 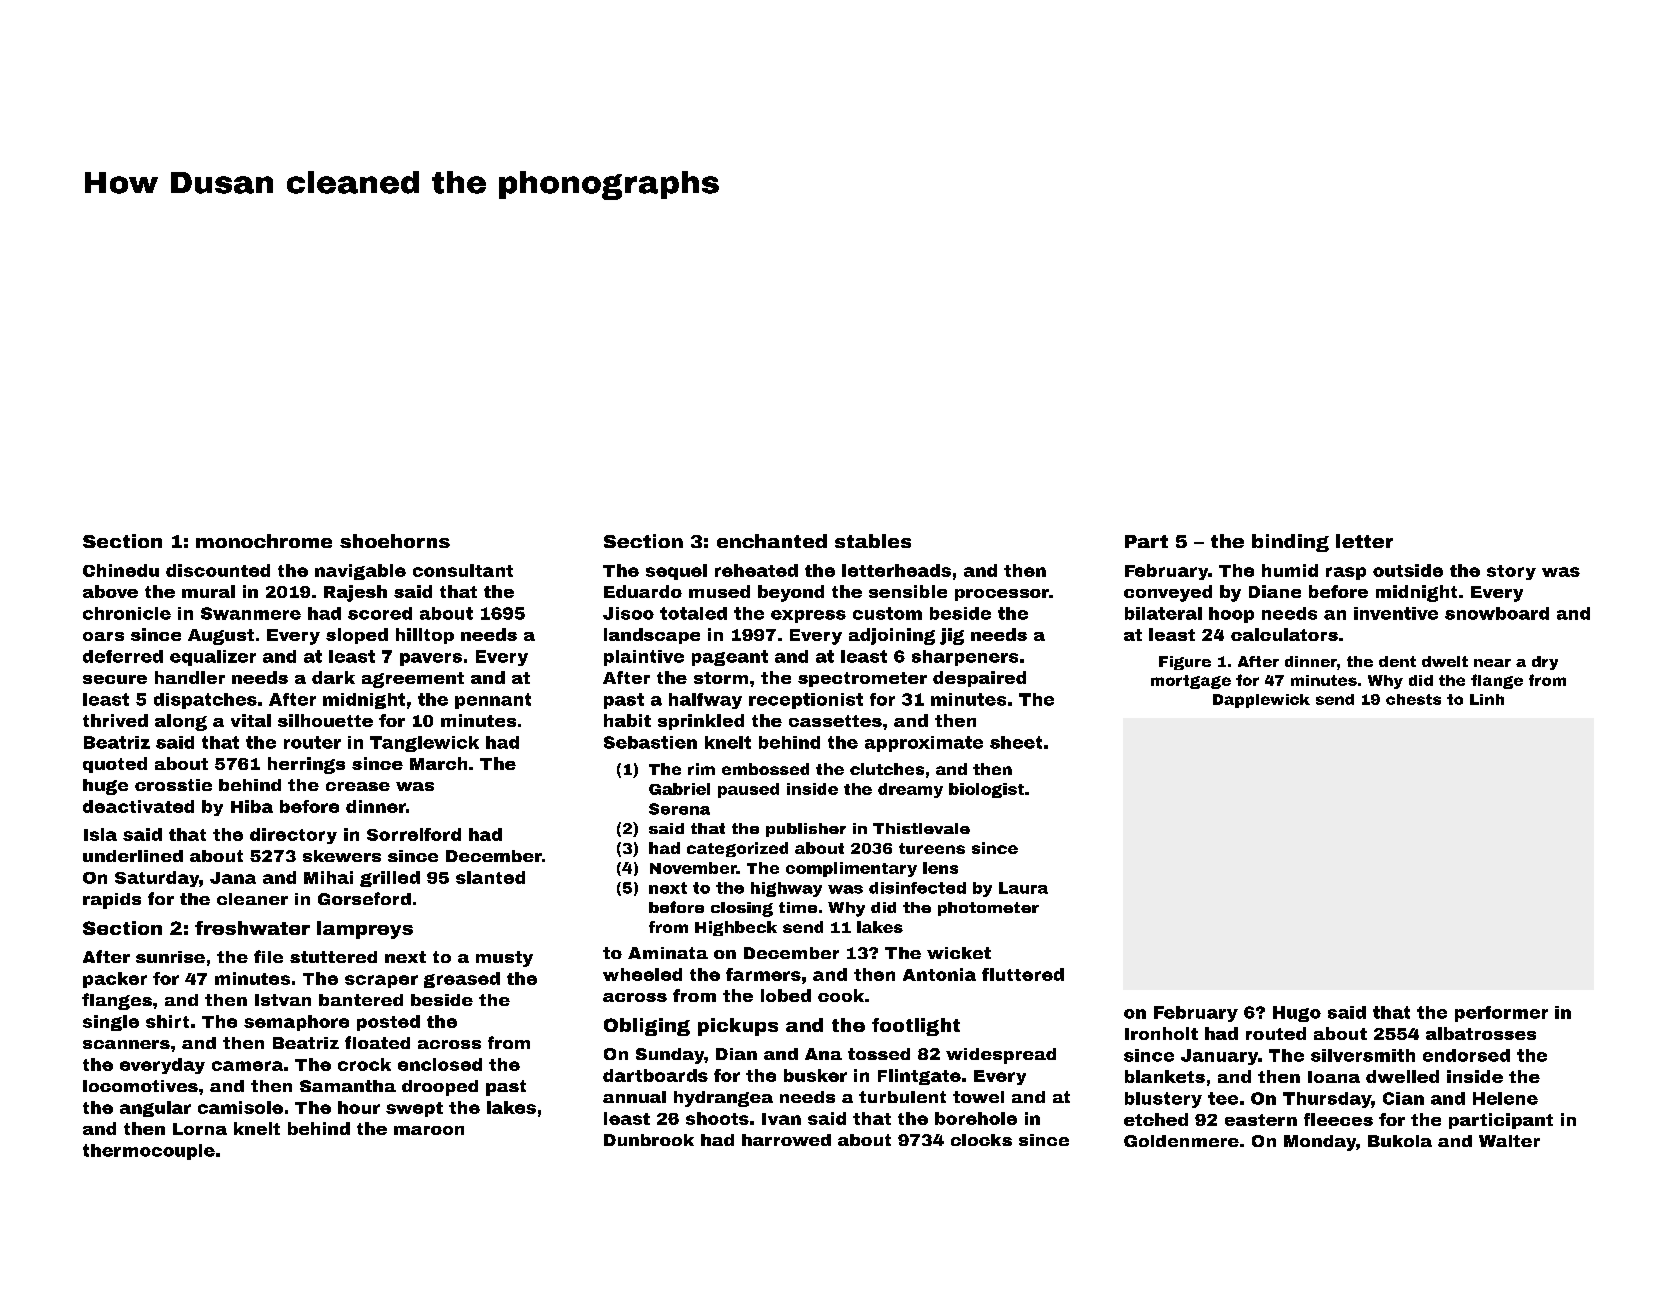 What do you see at coordinates (425, 636) in the screenshot?
I see `hilltop` at bounding box center [425, 636].
